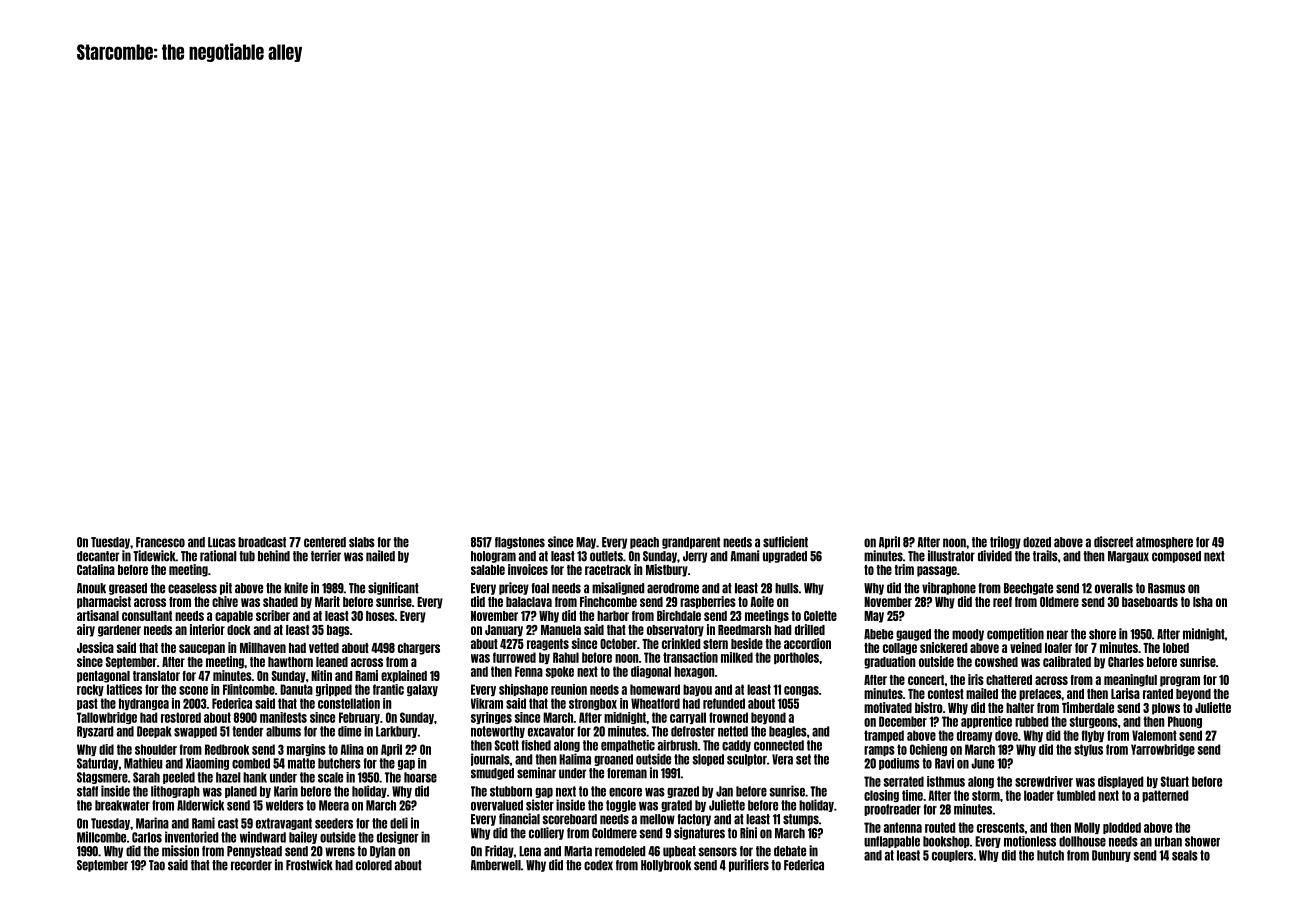  What do you see at coordinates (1037, 542) in the document?
I see `dozed` at bounding box center [1037, 542].
